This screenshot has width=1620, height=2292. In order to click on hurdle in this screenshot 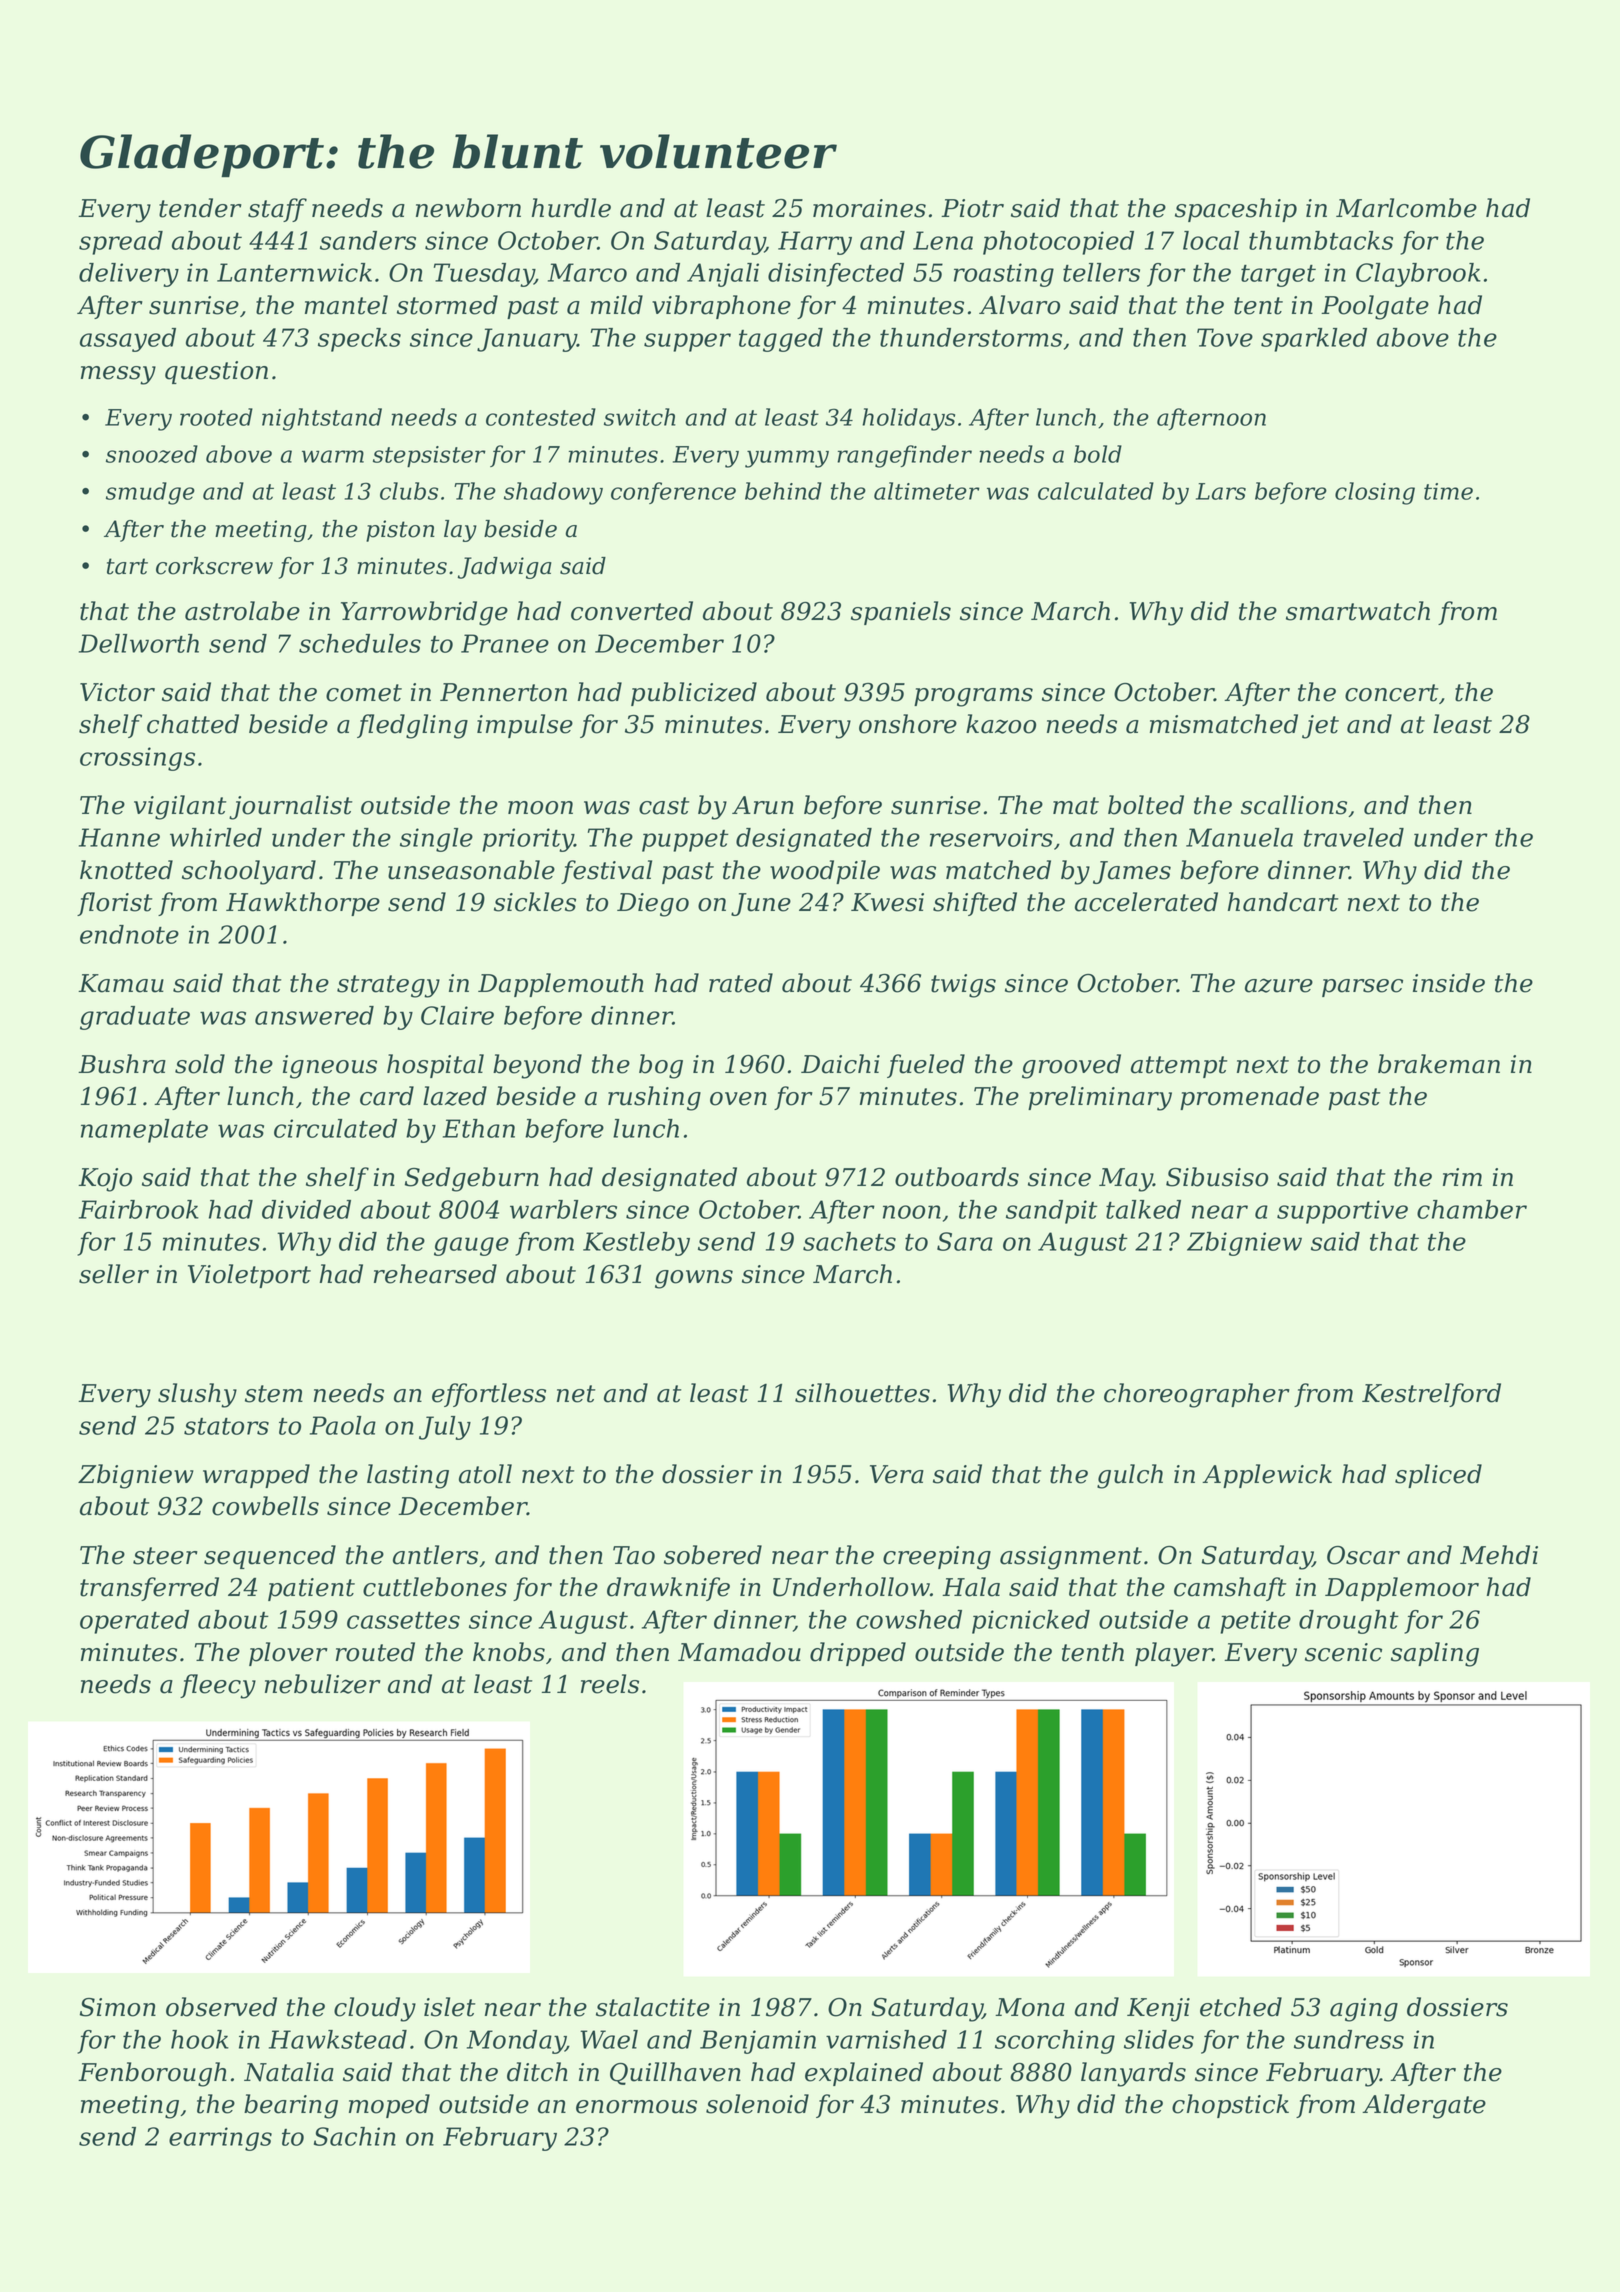, I will do `click(571, 208)`.
